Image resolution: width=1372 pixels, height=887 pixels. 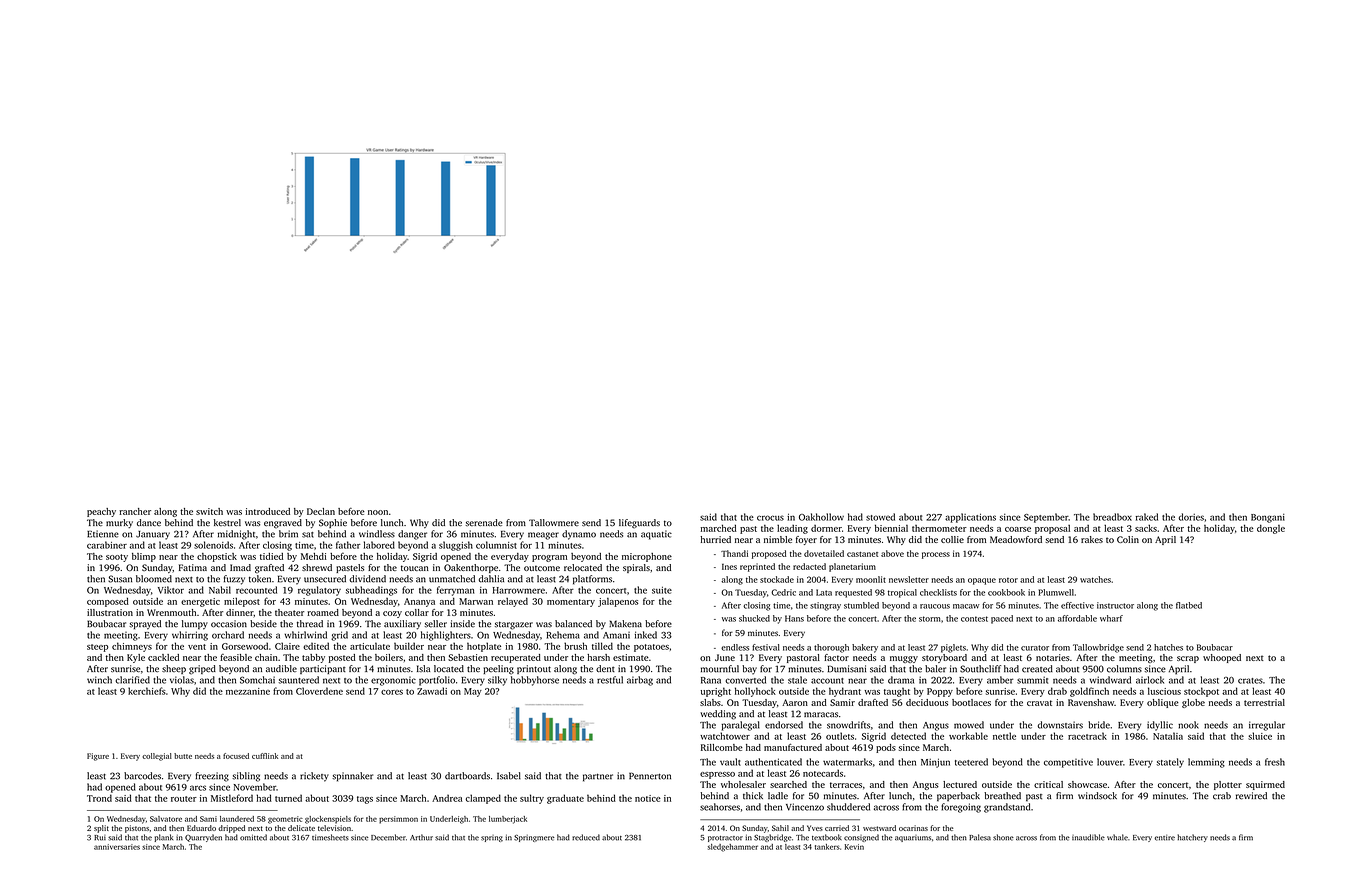 I want to click on geometric, so click(x=285, y=820).
